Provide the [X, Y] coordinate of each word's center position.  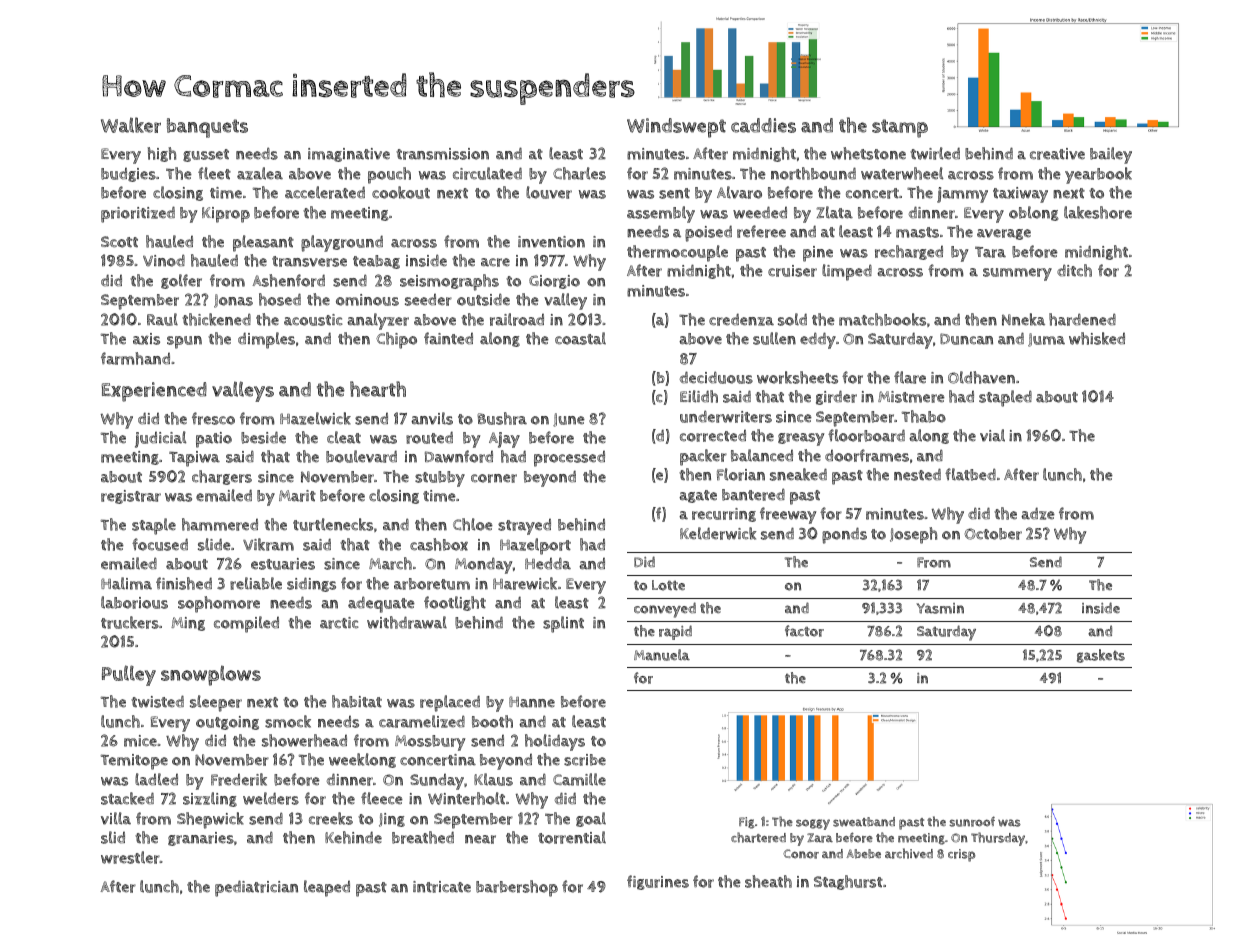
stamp [900, 128]
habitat [357, 701]
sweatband [864, 822]
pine [818, 254]
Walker [131, 125]
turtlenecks [333, 524]
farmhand [135, 358]
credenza [741, 319]
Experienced [154, 392]
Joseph [913, 535]
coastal [580, 338]
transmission [442, 154]
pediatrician [256, 888]
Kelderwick [718, 533]
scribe [585, 760]
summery [1017, 274]
